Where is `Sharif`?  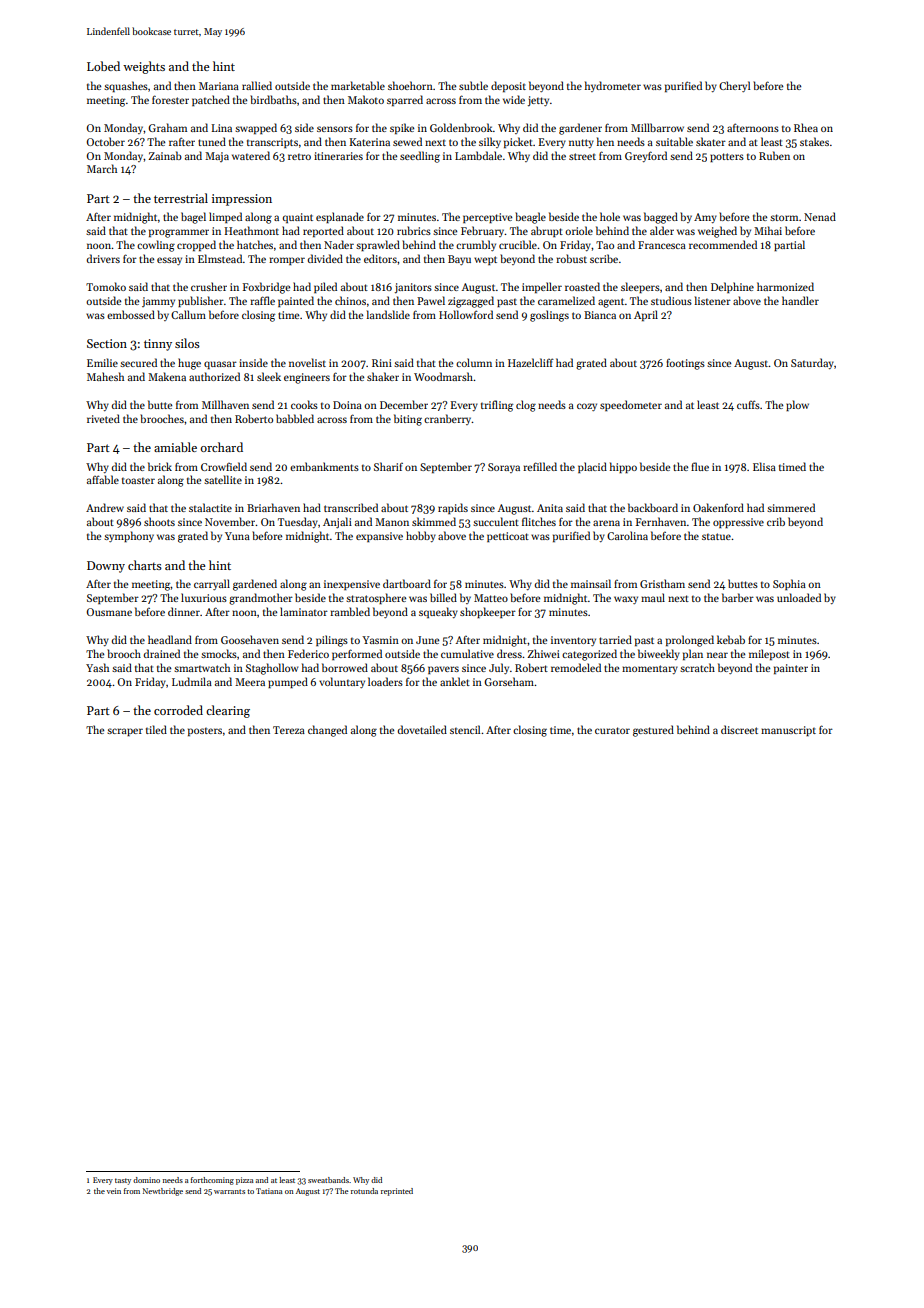 Sharif is located at coordinates (388, 466).
